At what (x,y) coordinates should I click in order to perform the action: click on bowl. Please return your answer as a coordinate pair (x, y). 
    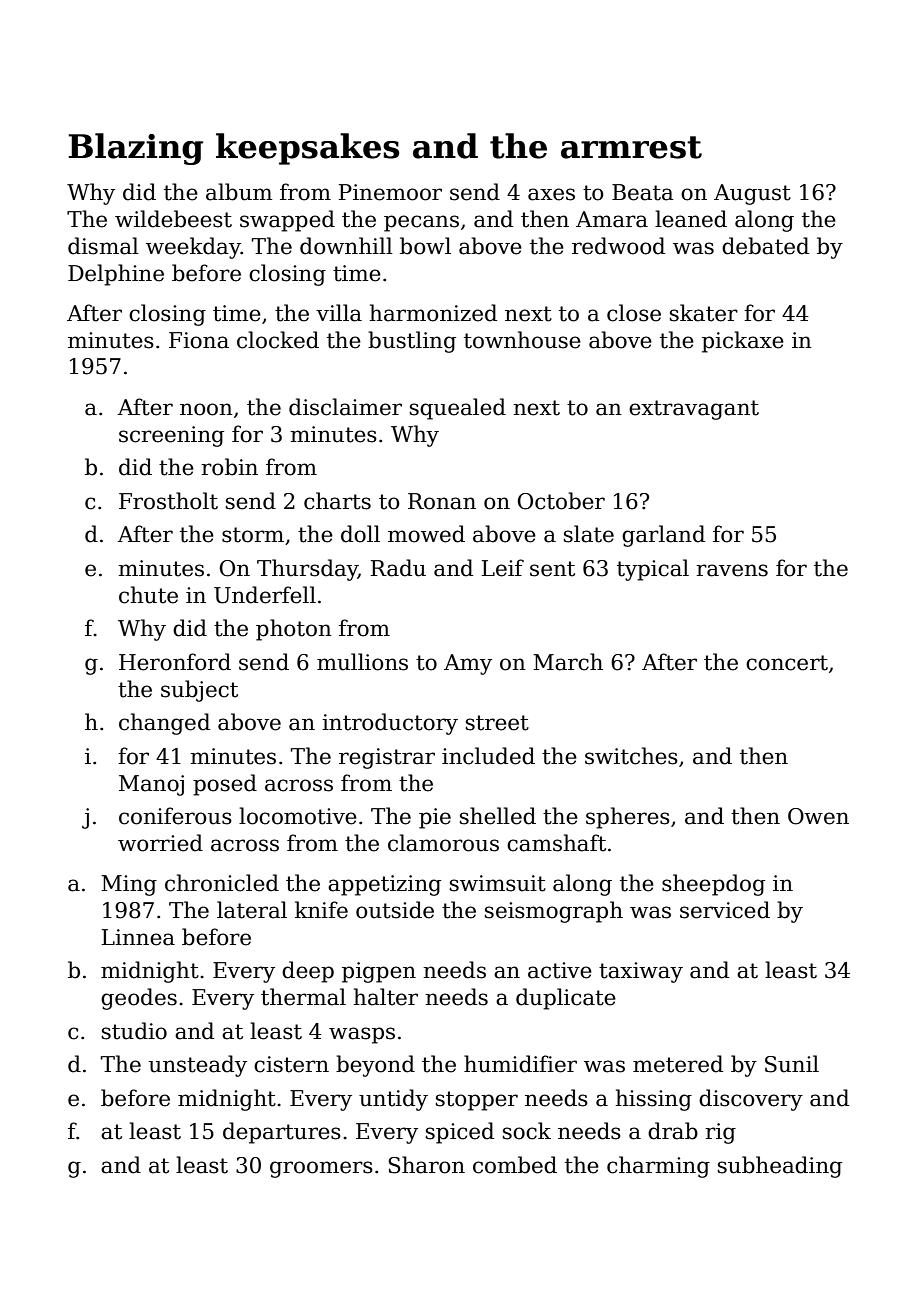
    Looking at the image, I should click on (425, 246).
